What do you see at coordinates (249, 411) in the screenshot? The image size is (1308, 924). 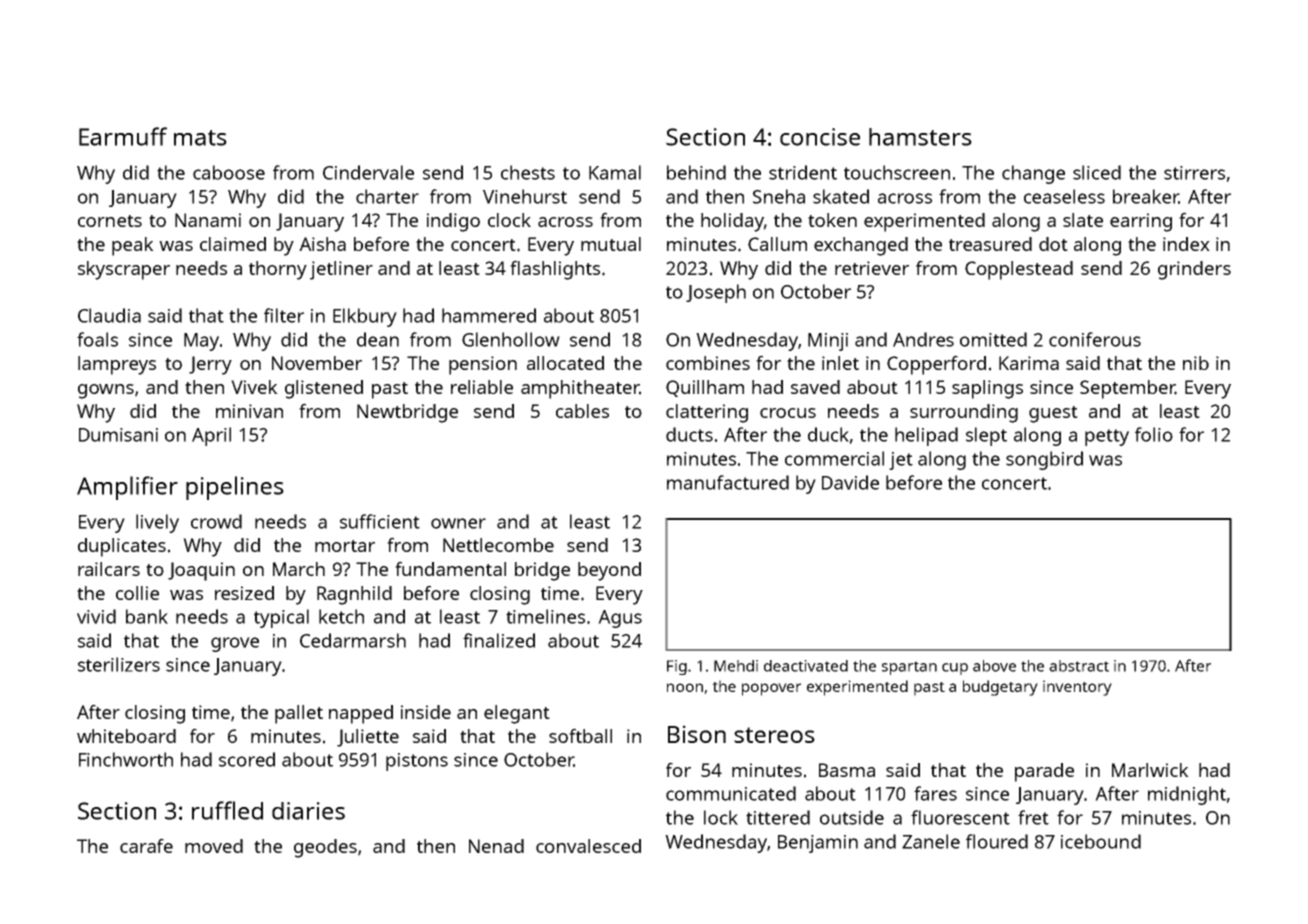 I see `minivan` at bounding box center [249, 411].
